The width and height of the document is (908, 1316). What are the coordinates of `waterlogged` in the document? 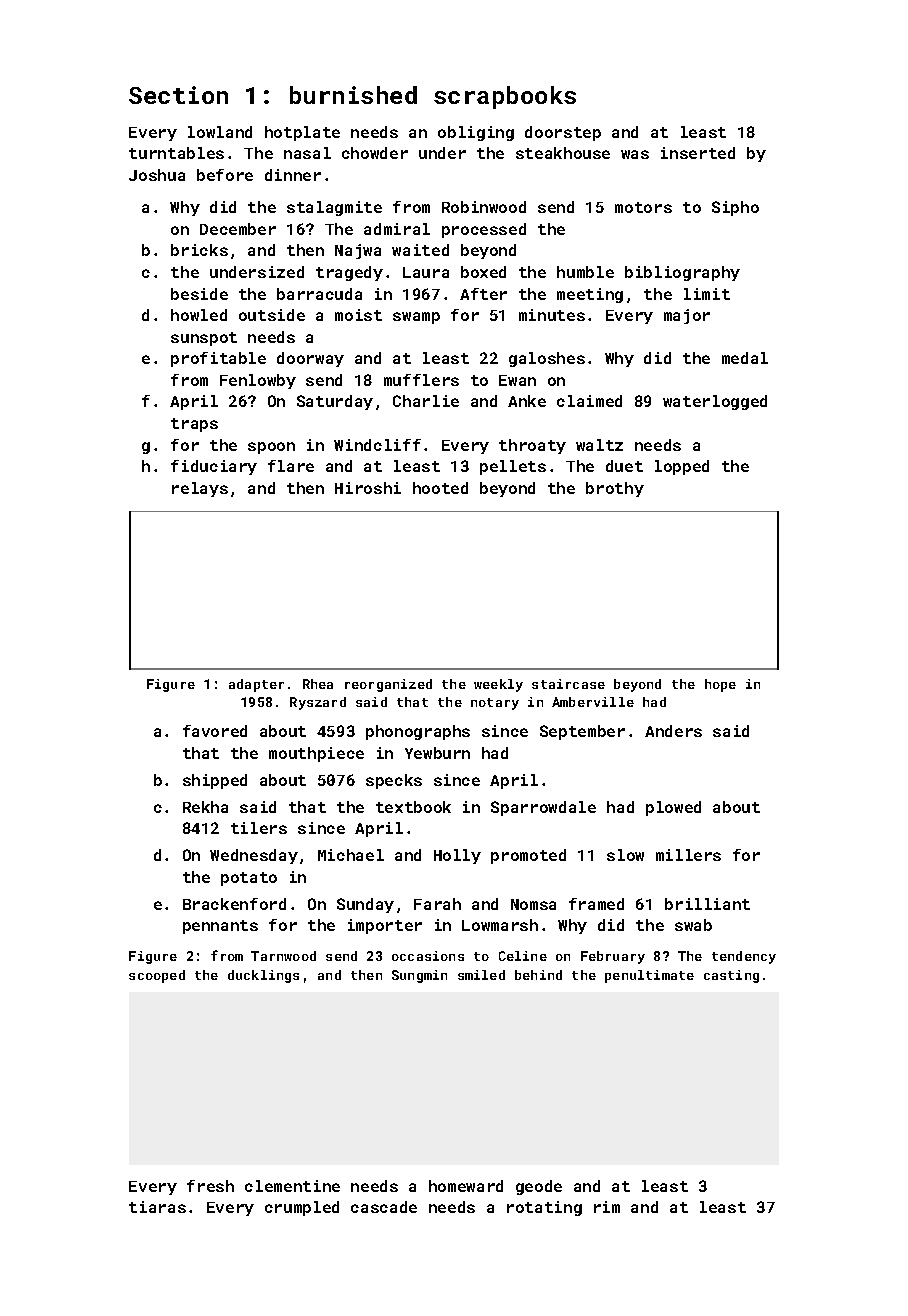 It's located at (715, 402).
